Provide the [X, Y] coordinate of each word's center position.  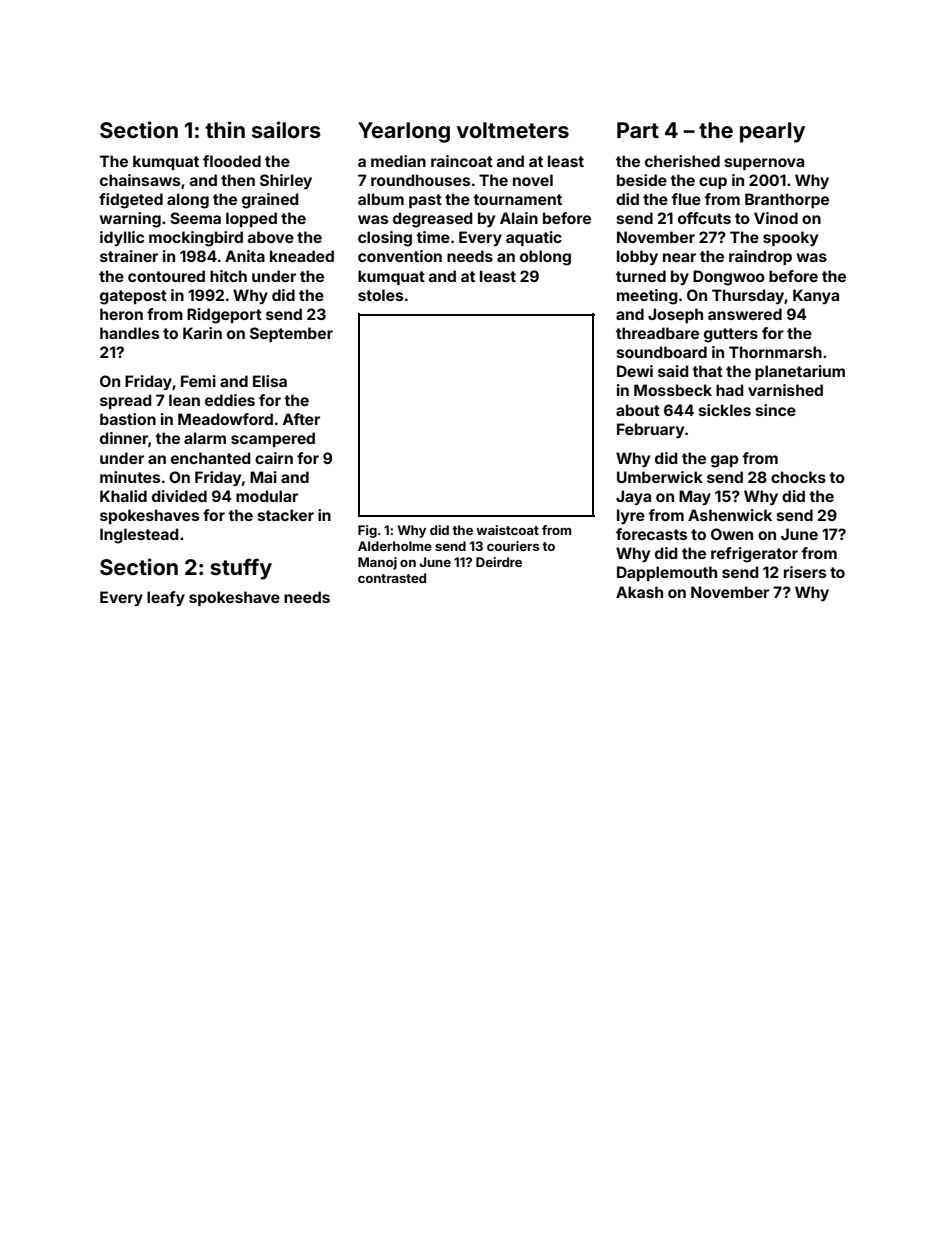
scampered [273, 439]
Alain [519, 218]
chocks [798, 477]
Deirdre [499, 562]
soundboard [662, 352]
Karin [202, 333]
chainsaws [140, 180]
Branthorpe [787, 200]
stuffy [241, 569]
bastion [128, 419]
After [301, 419]
